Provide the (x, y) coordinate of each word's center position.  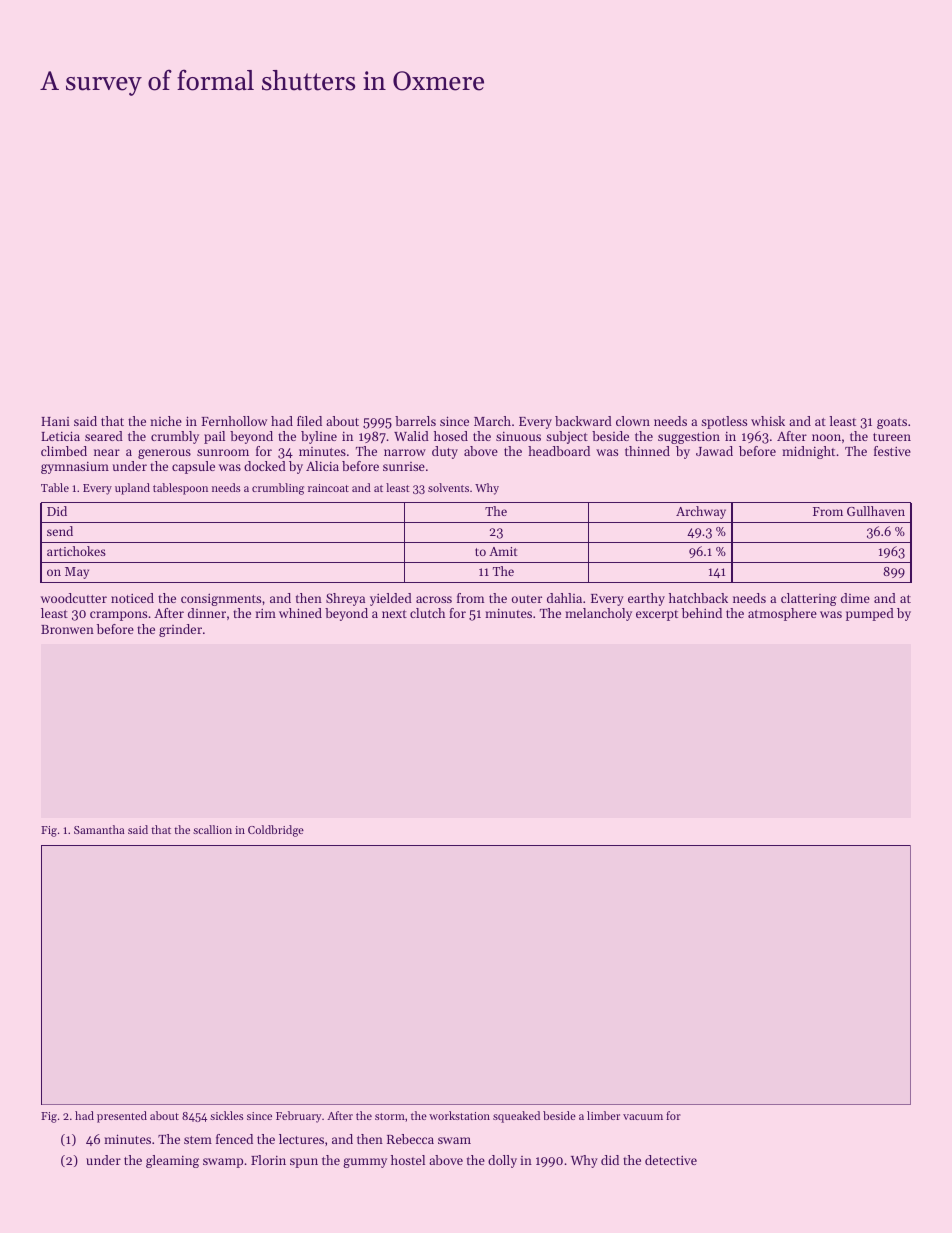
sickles (226, 1115)
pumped (870, 614)
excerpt (657, 615)
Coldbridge (276, 831)
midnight (808, 452)
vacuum (643, 1117)
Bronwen (67, 629)
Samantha (99, 829)
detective (671, 1160)
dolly (502, 1161)
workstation (459, 1115)
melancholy (598, 614)
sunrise (404, 466)
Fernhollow (234, 421)
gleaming (172, 1161)
